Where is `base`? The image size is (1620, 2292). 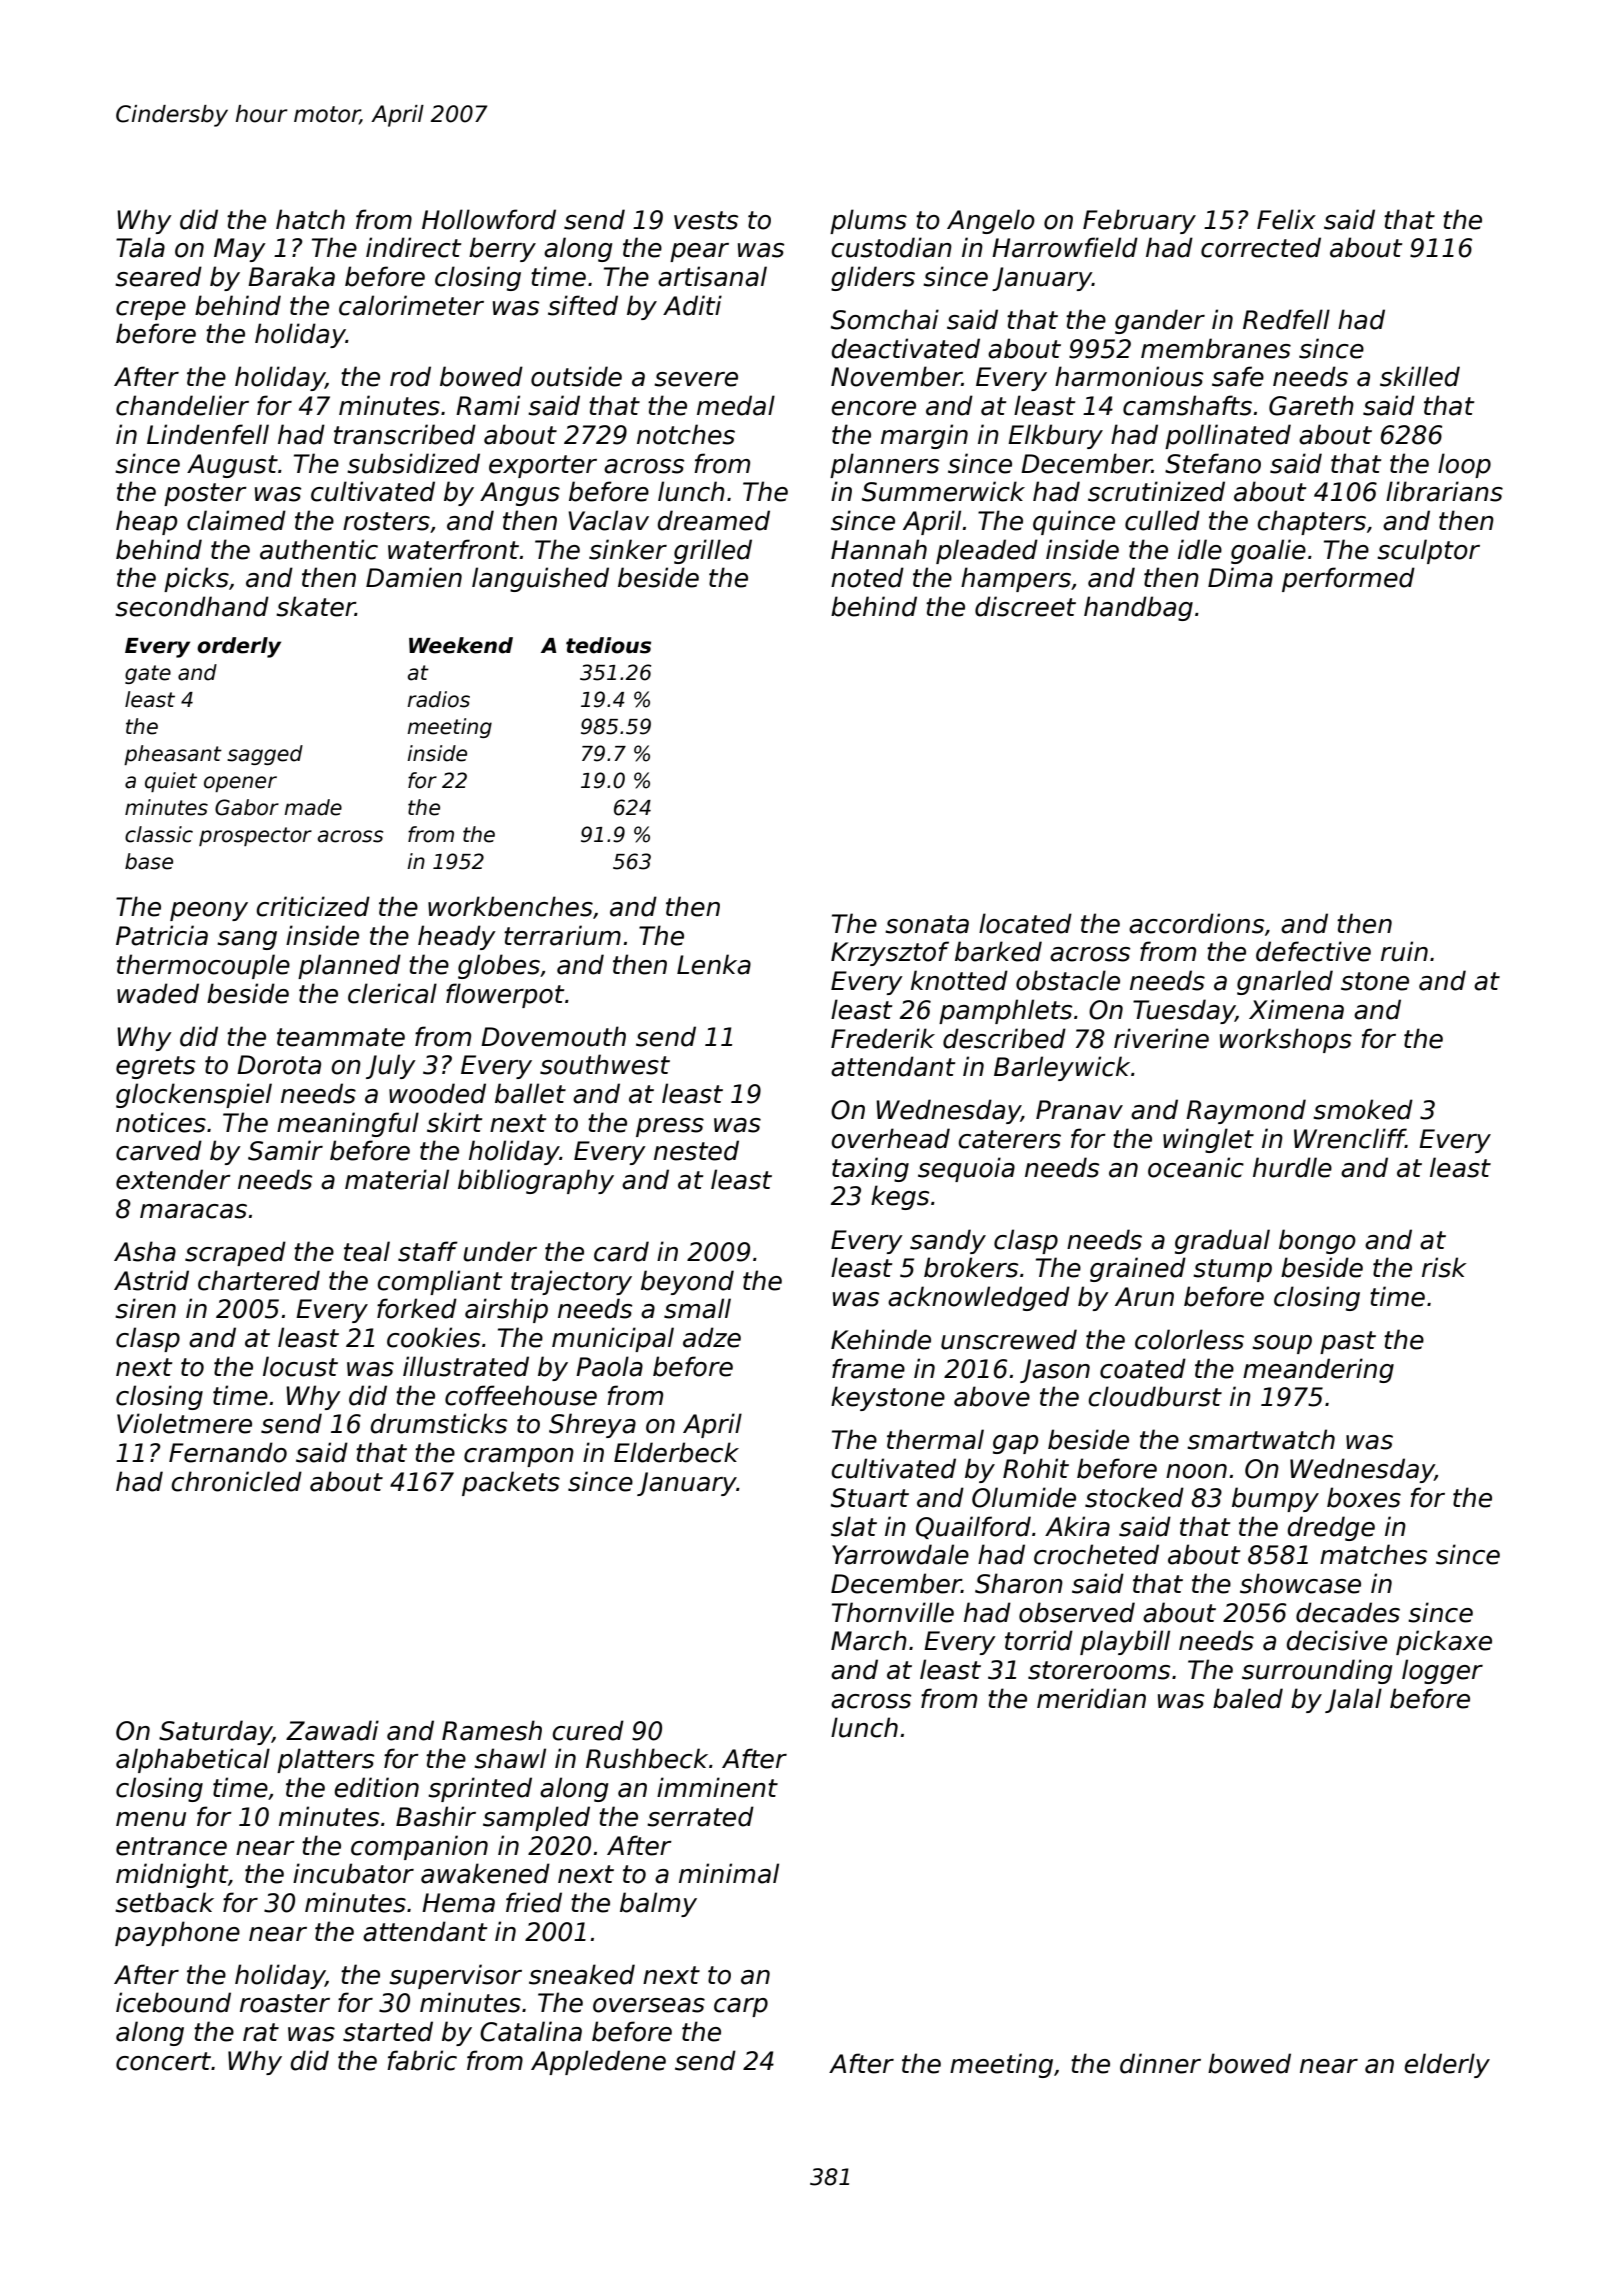 base is located at coordinates (149, 861).
